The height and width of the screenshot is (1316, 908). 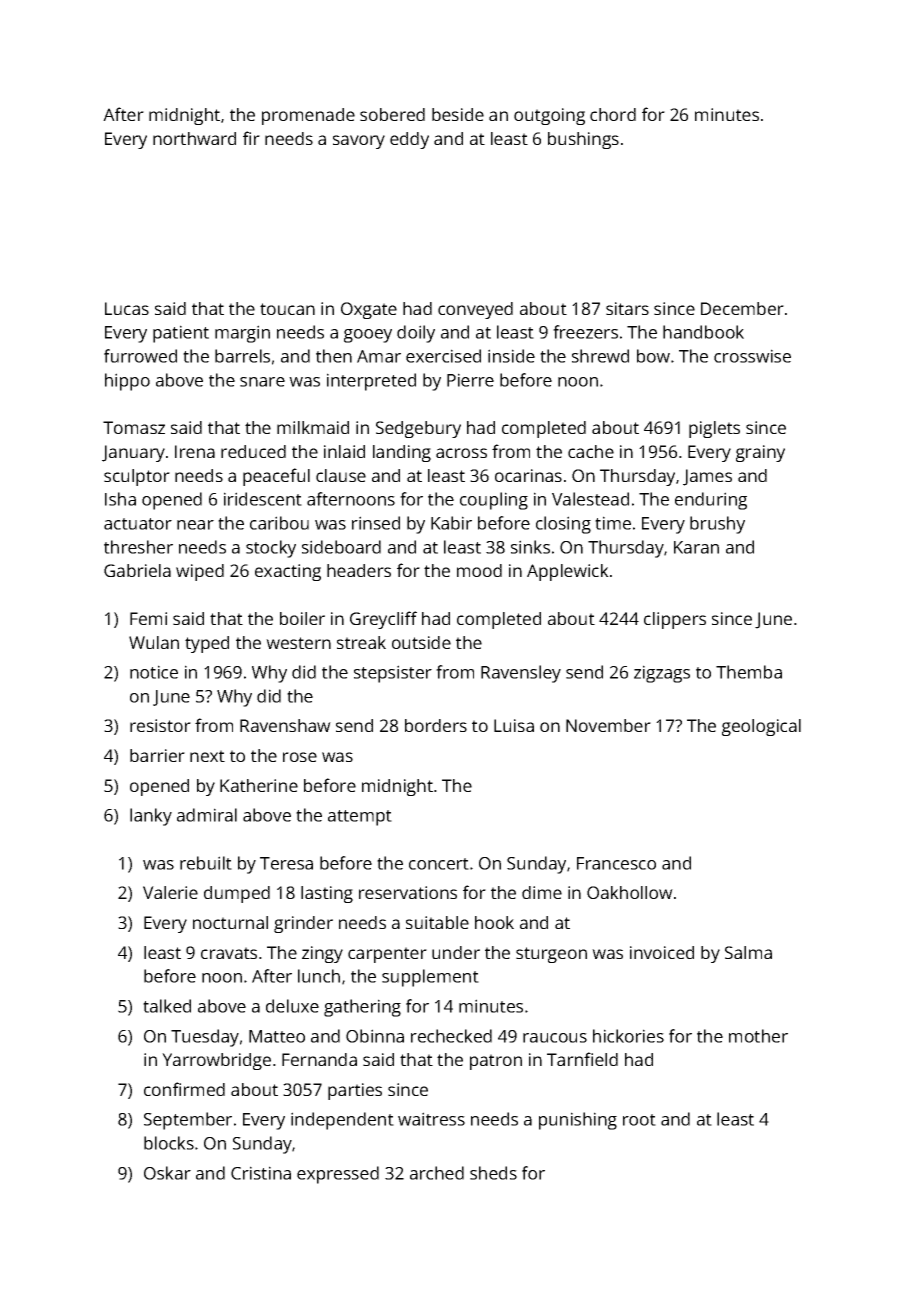 What do you see at coordinates (194, 138) in the screenshot?
I see `northward` at bounding box center [194, 138].
